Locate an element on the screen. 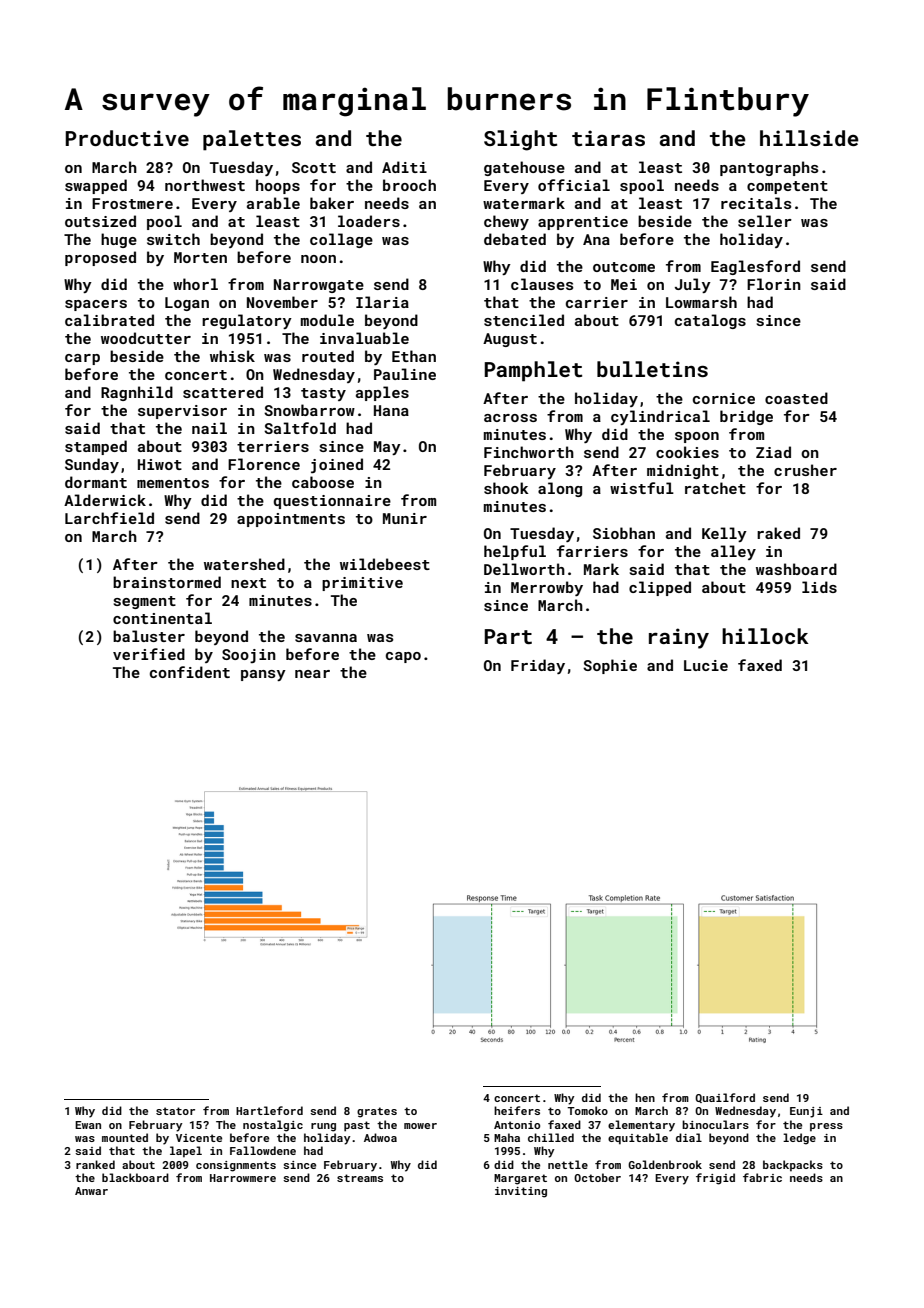 The height and width of the screenshot is (1308, 924). questionnaire is located at coordinates (332, 502).
